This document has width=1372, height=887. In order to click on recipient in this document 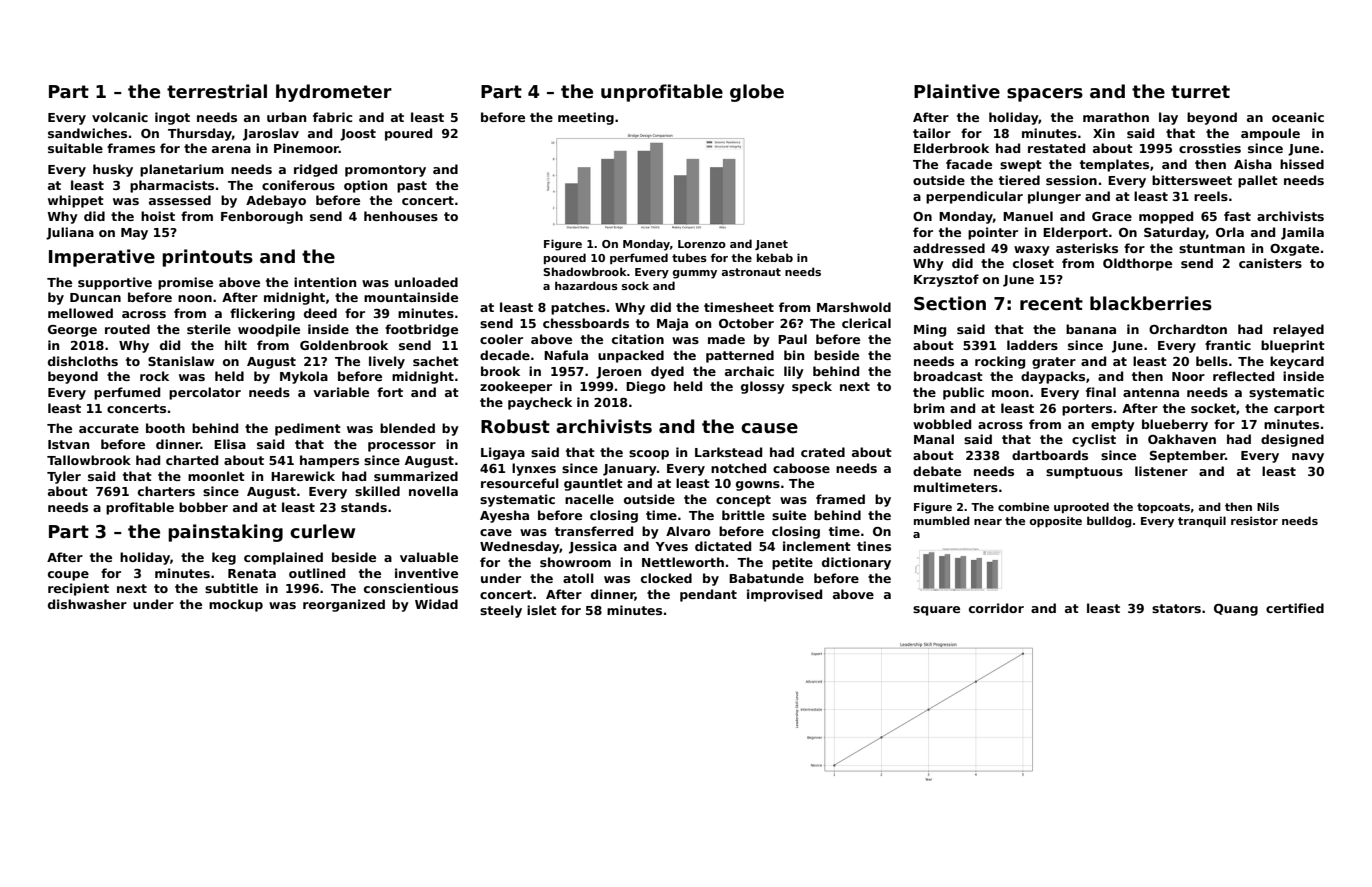, I will do `click(78, 589)`.
